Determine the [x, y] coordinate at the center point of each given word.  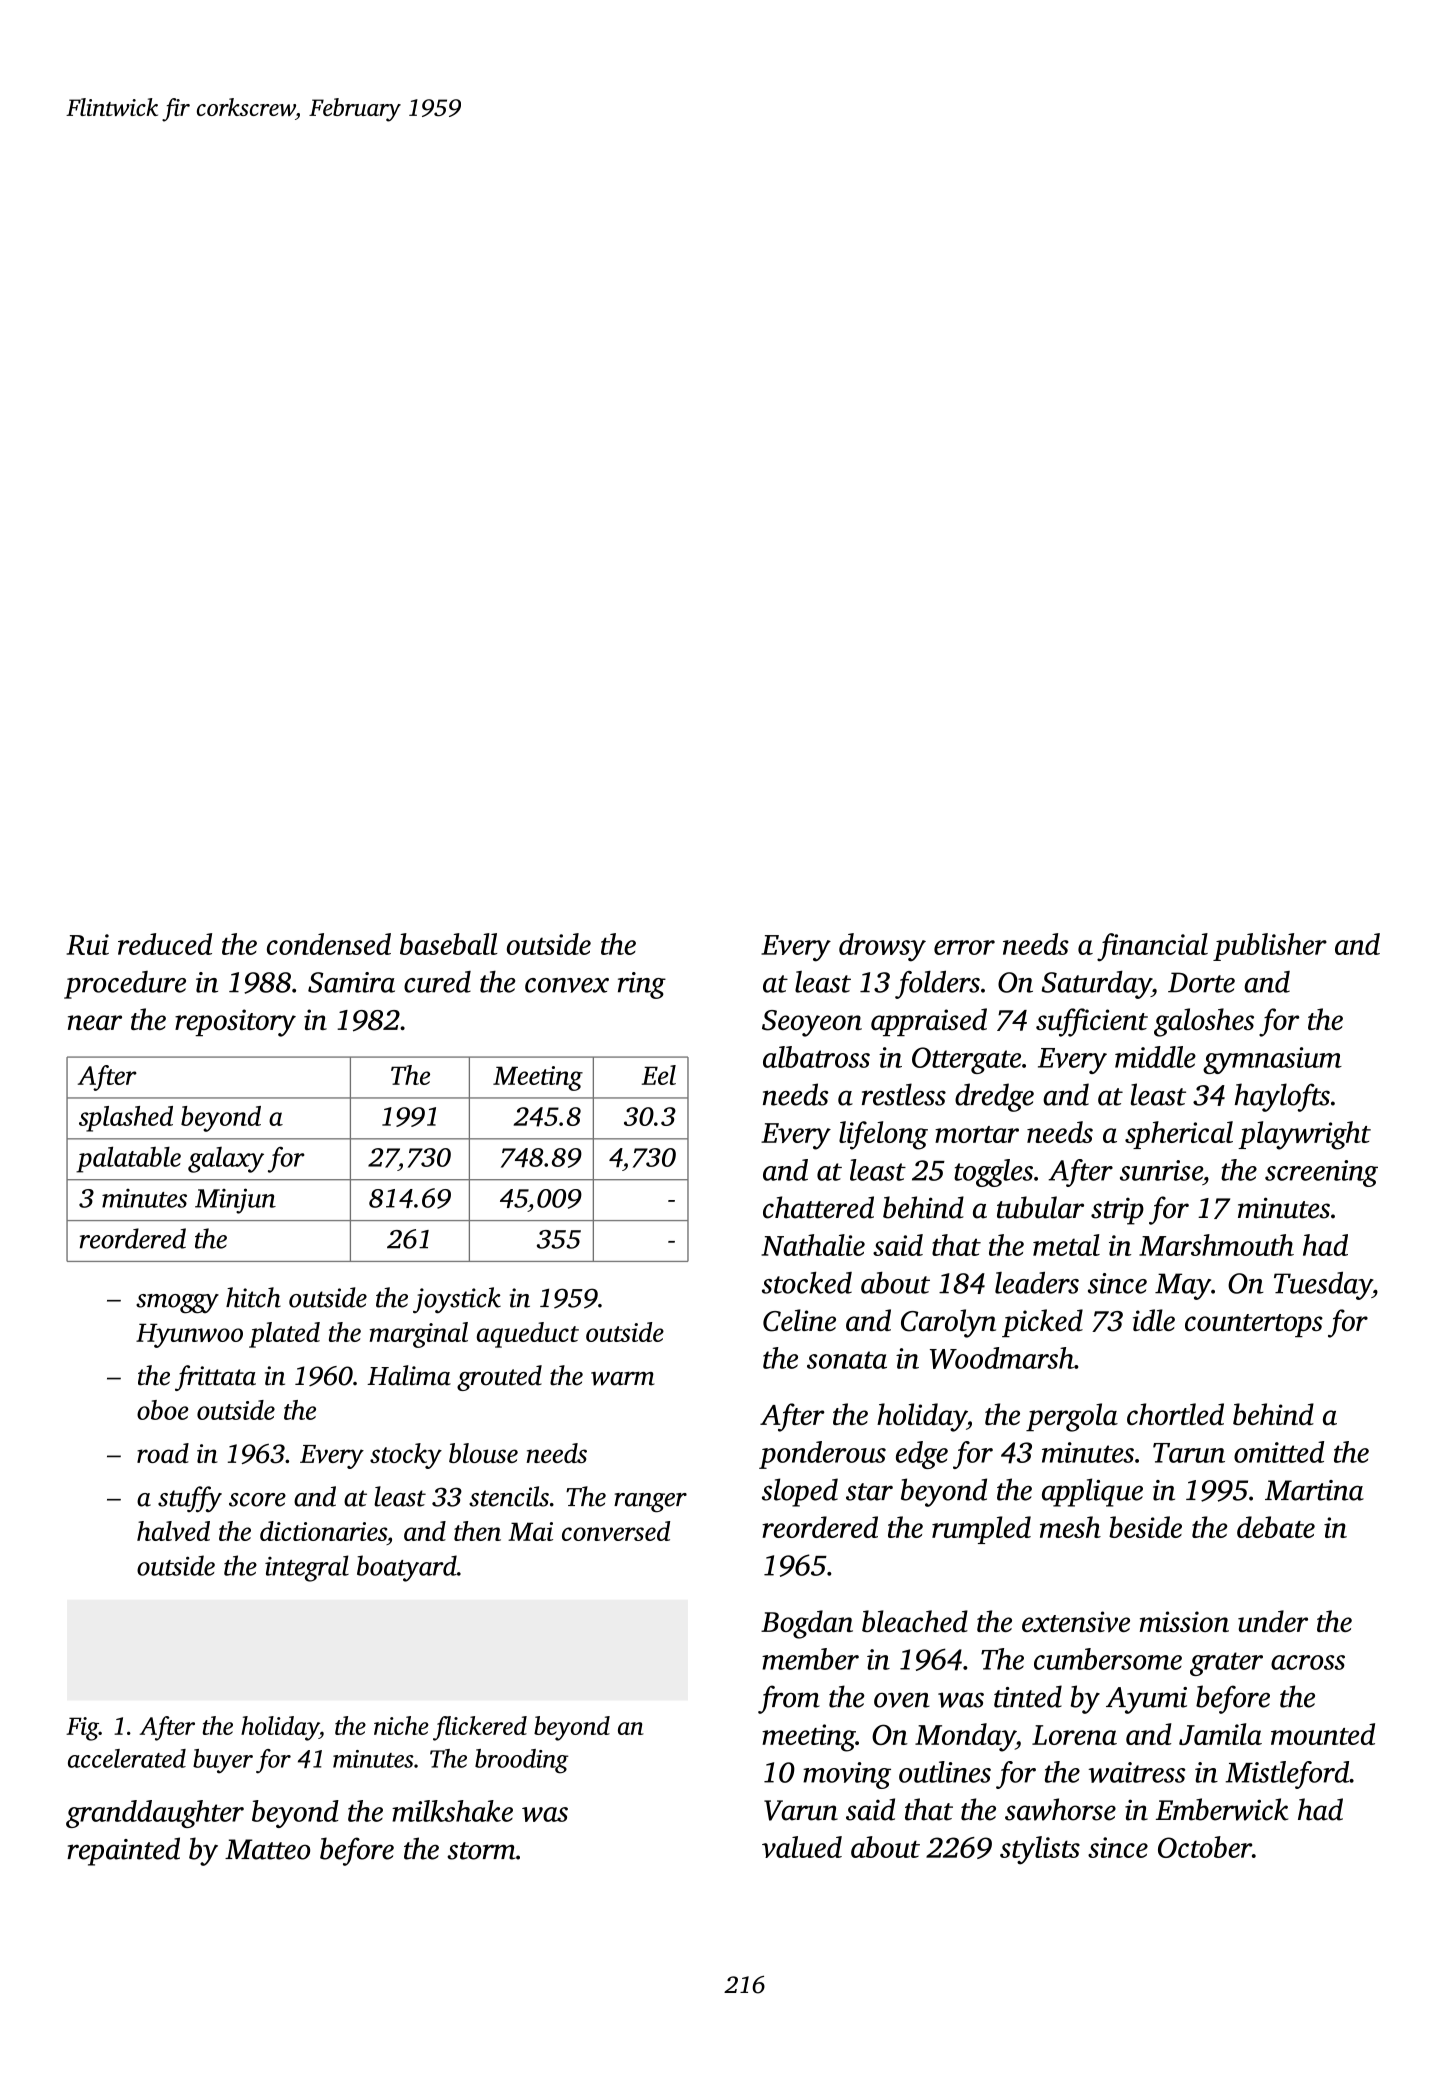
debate [1276, 1527]
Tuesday [1323, 1286]
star [869, 1492]
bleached [915, 1621]
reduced [165, 944]
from [789, 1699]
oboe [163, 1410]
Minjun [235, 1201]
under [1273, 1621]
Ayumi [1146, 1700]
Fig [82, 1729]
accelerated [127, 1758]
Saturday [1097, 985]
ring [642, 985]
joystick [457, 1300]
